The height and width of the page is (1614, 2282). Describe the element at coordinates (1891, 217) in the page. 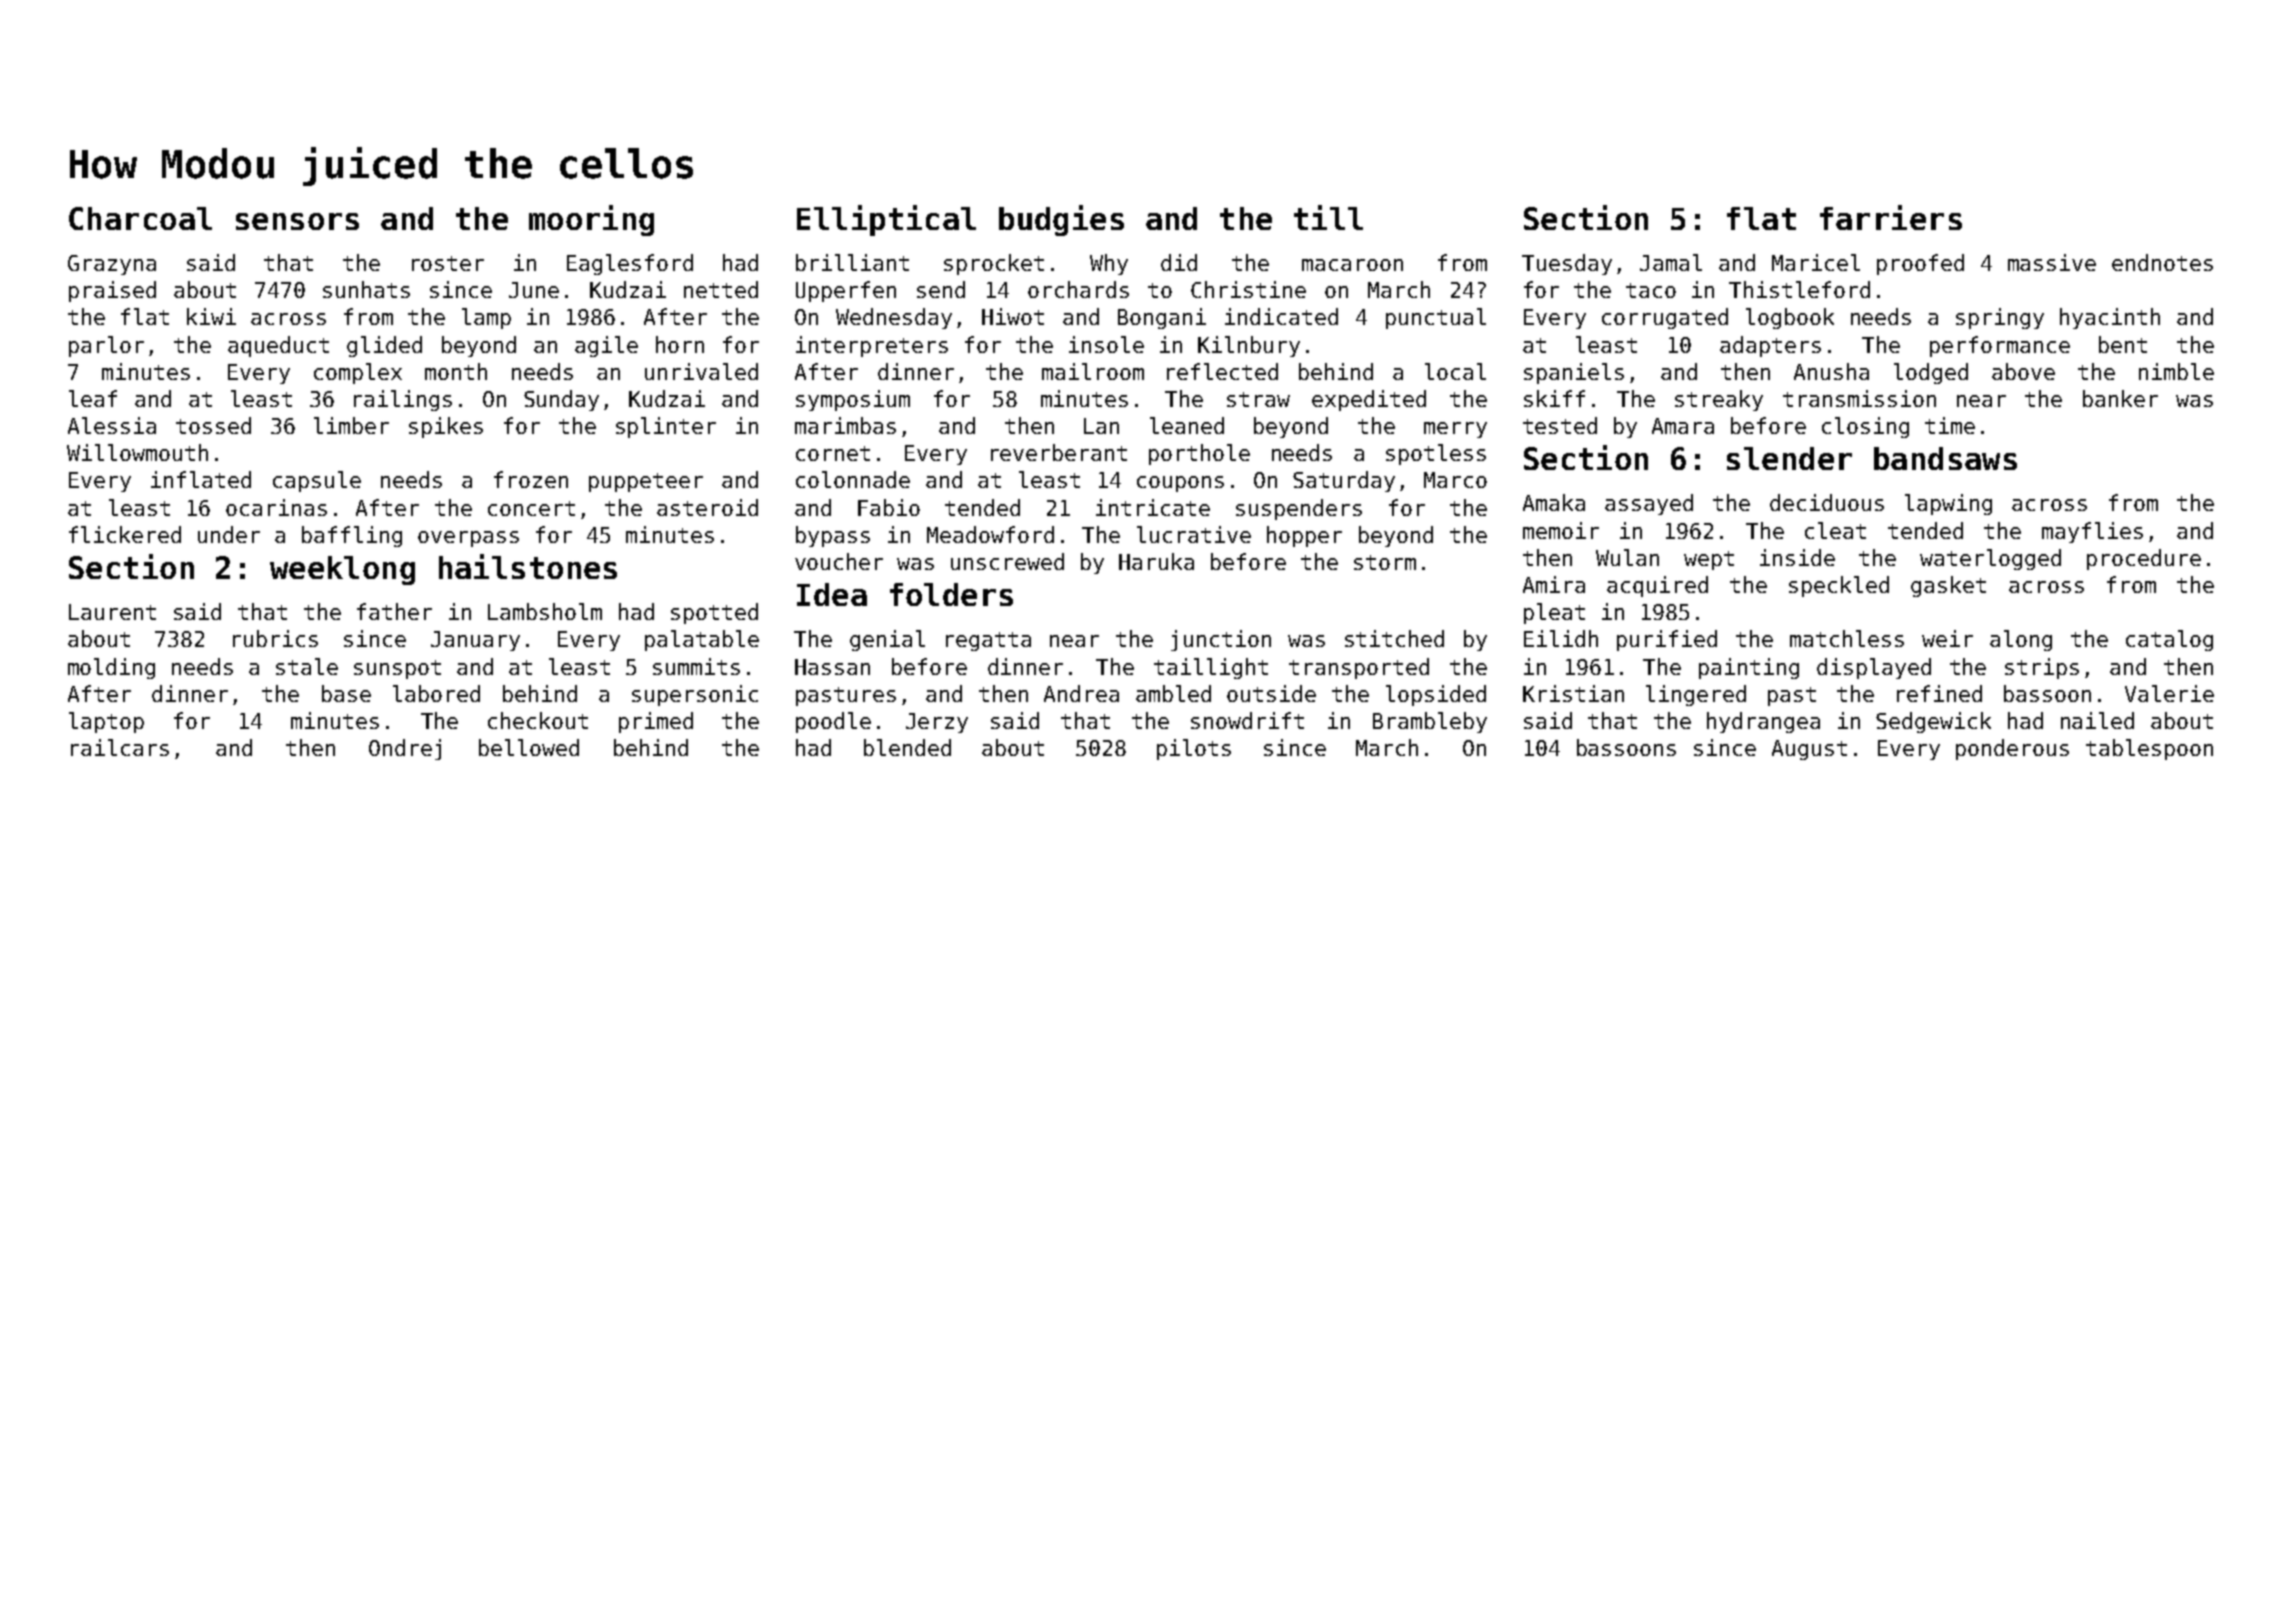

I see `farriers` at that location.
